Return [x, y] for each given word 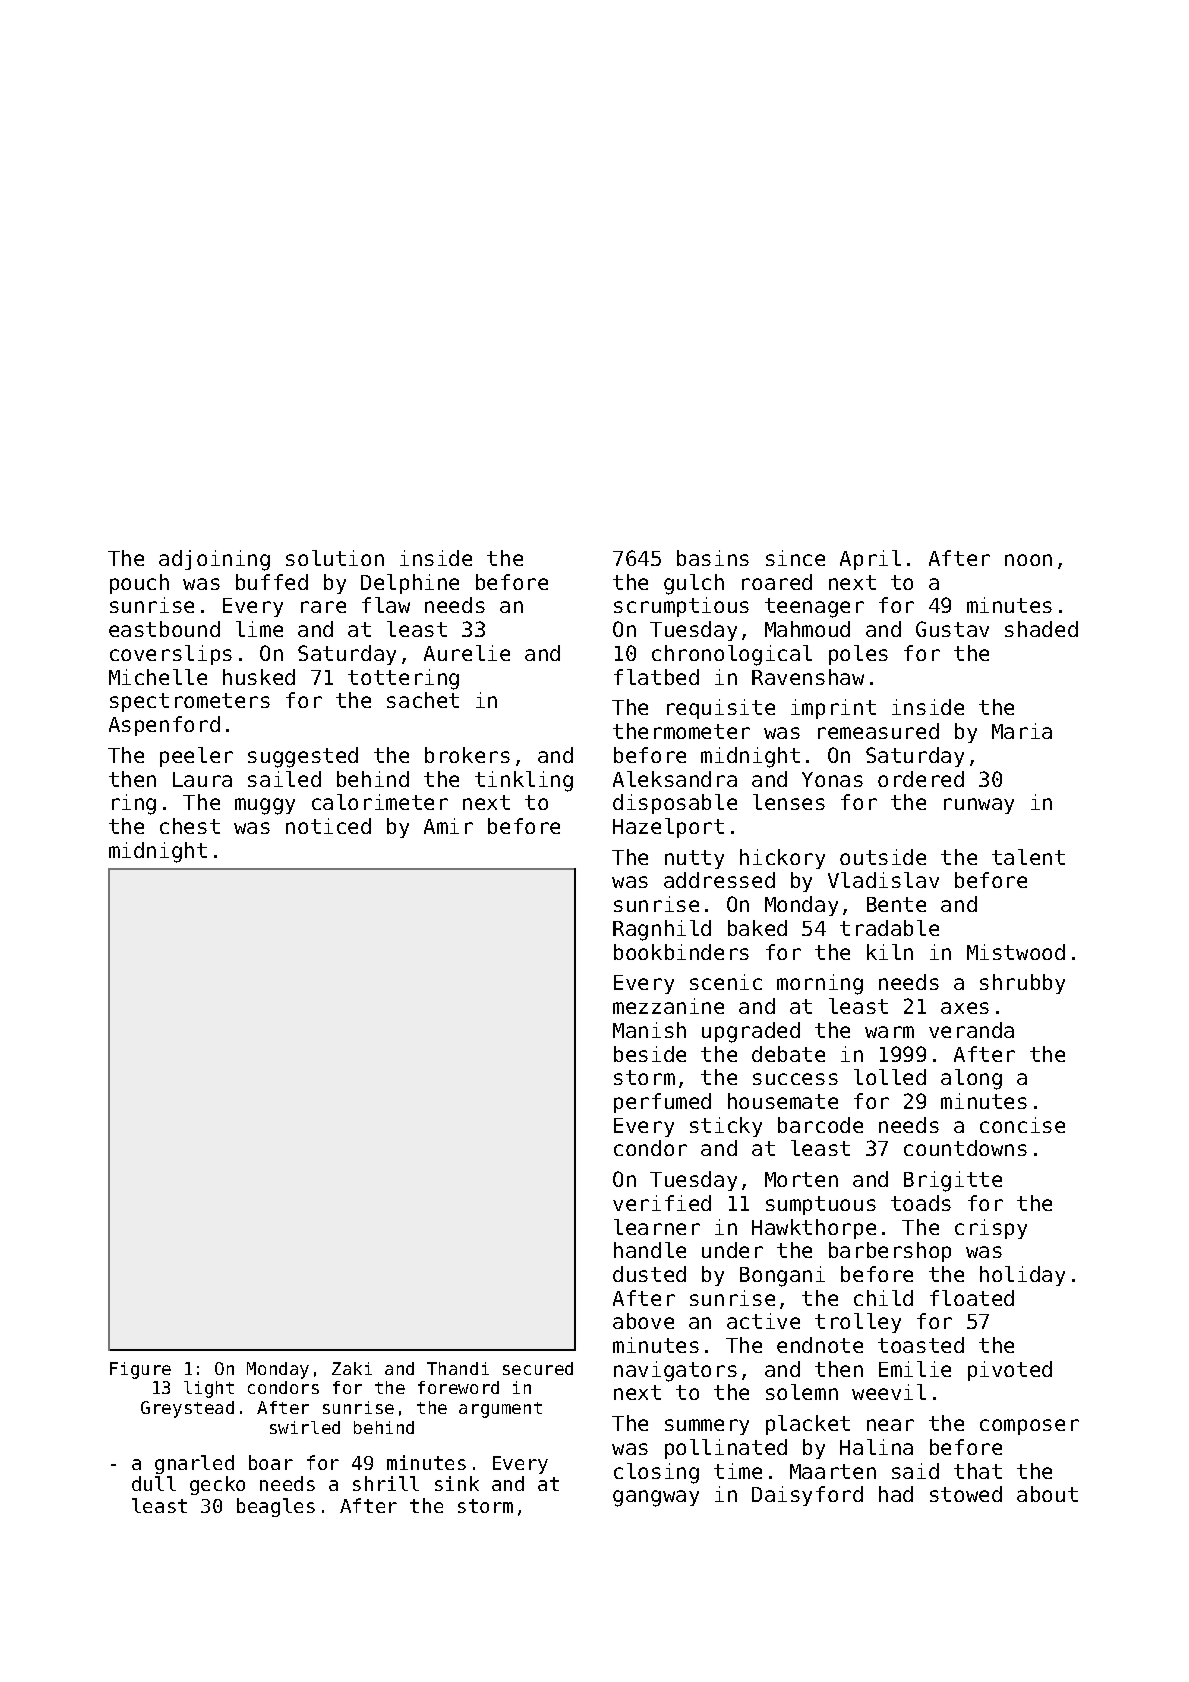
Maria [1022, 731]
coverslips [171, 655]
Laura [202, 779]
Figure [140, 1370]
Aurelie [467, 653]
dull [154, 1483]
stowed [966, 1494]
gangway [656, 1498]
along [971, 1079]
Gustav [952, 629]
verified [662, 1203]
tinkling [524, 781]
